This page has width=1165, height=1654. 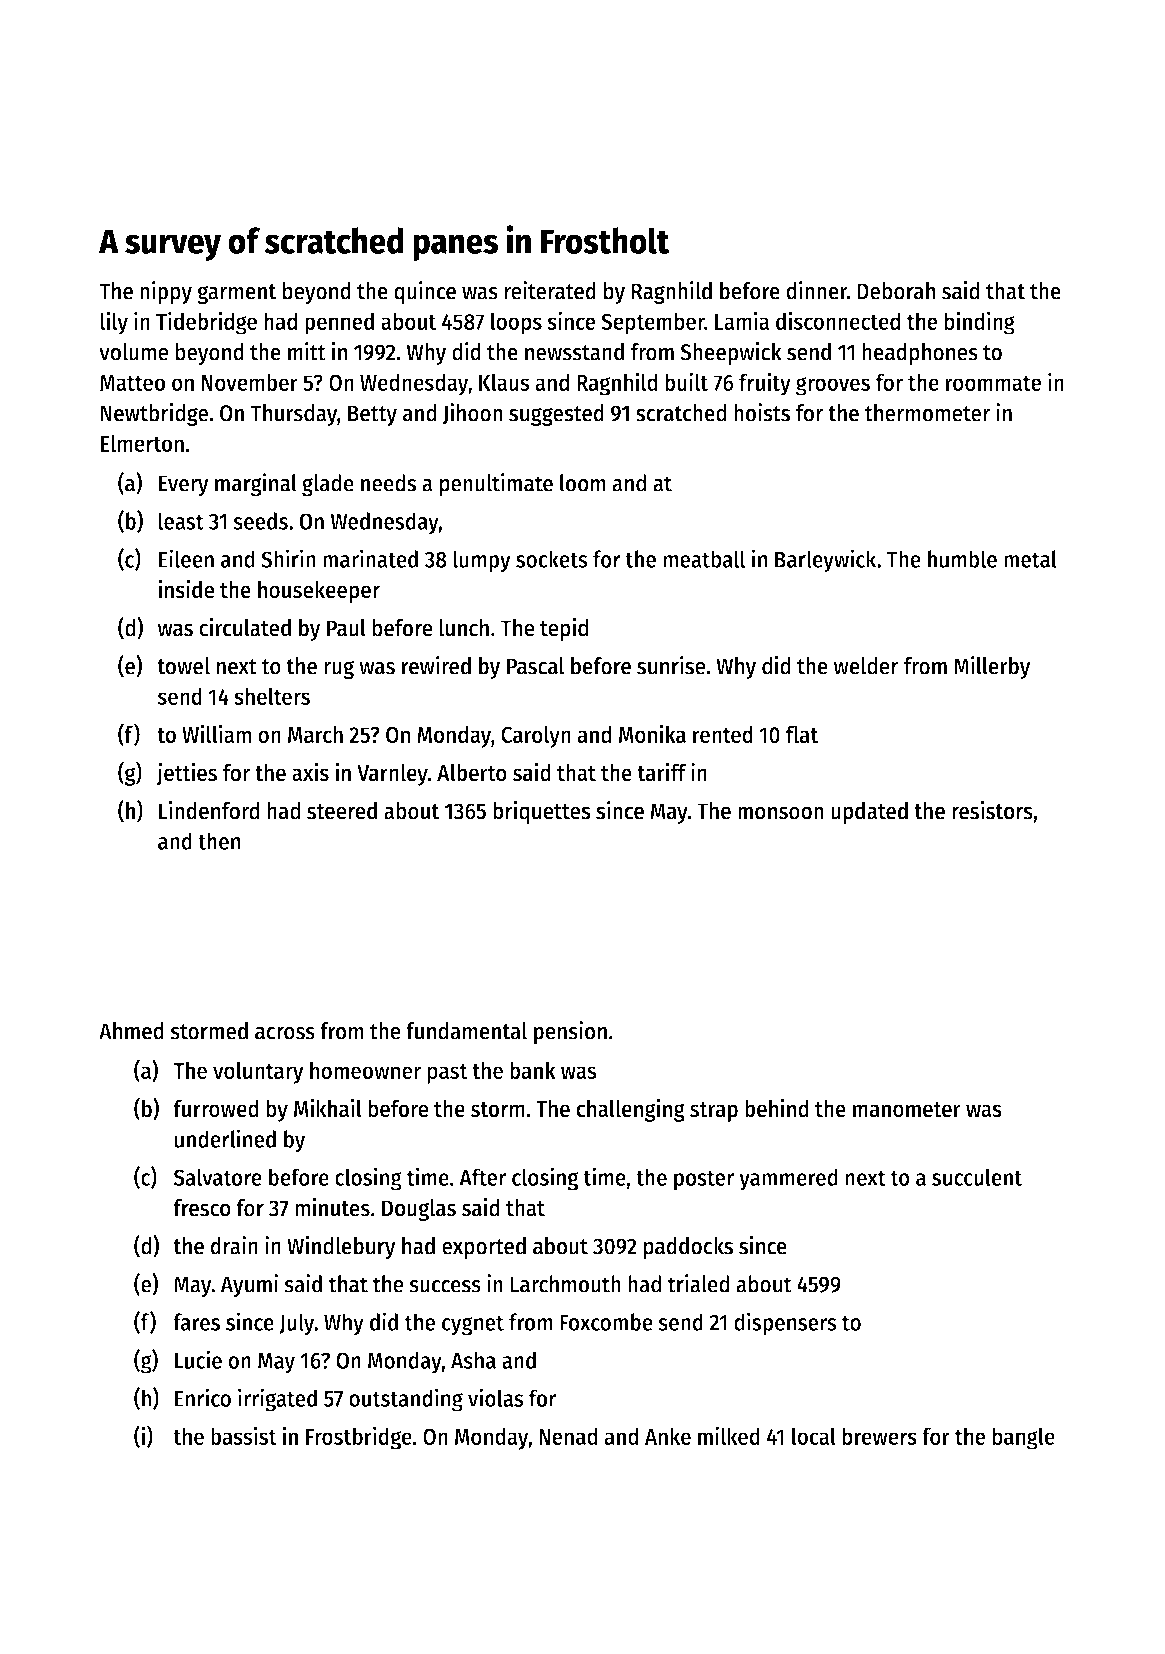 I want to click on reiterated, so click(x=550, y=290).
